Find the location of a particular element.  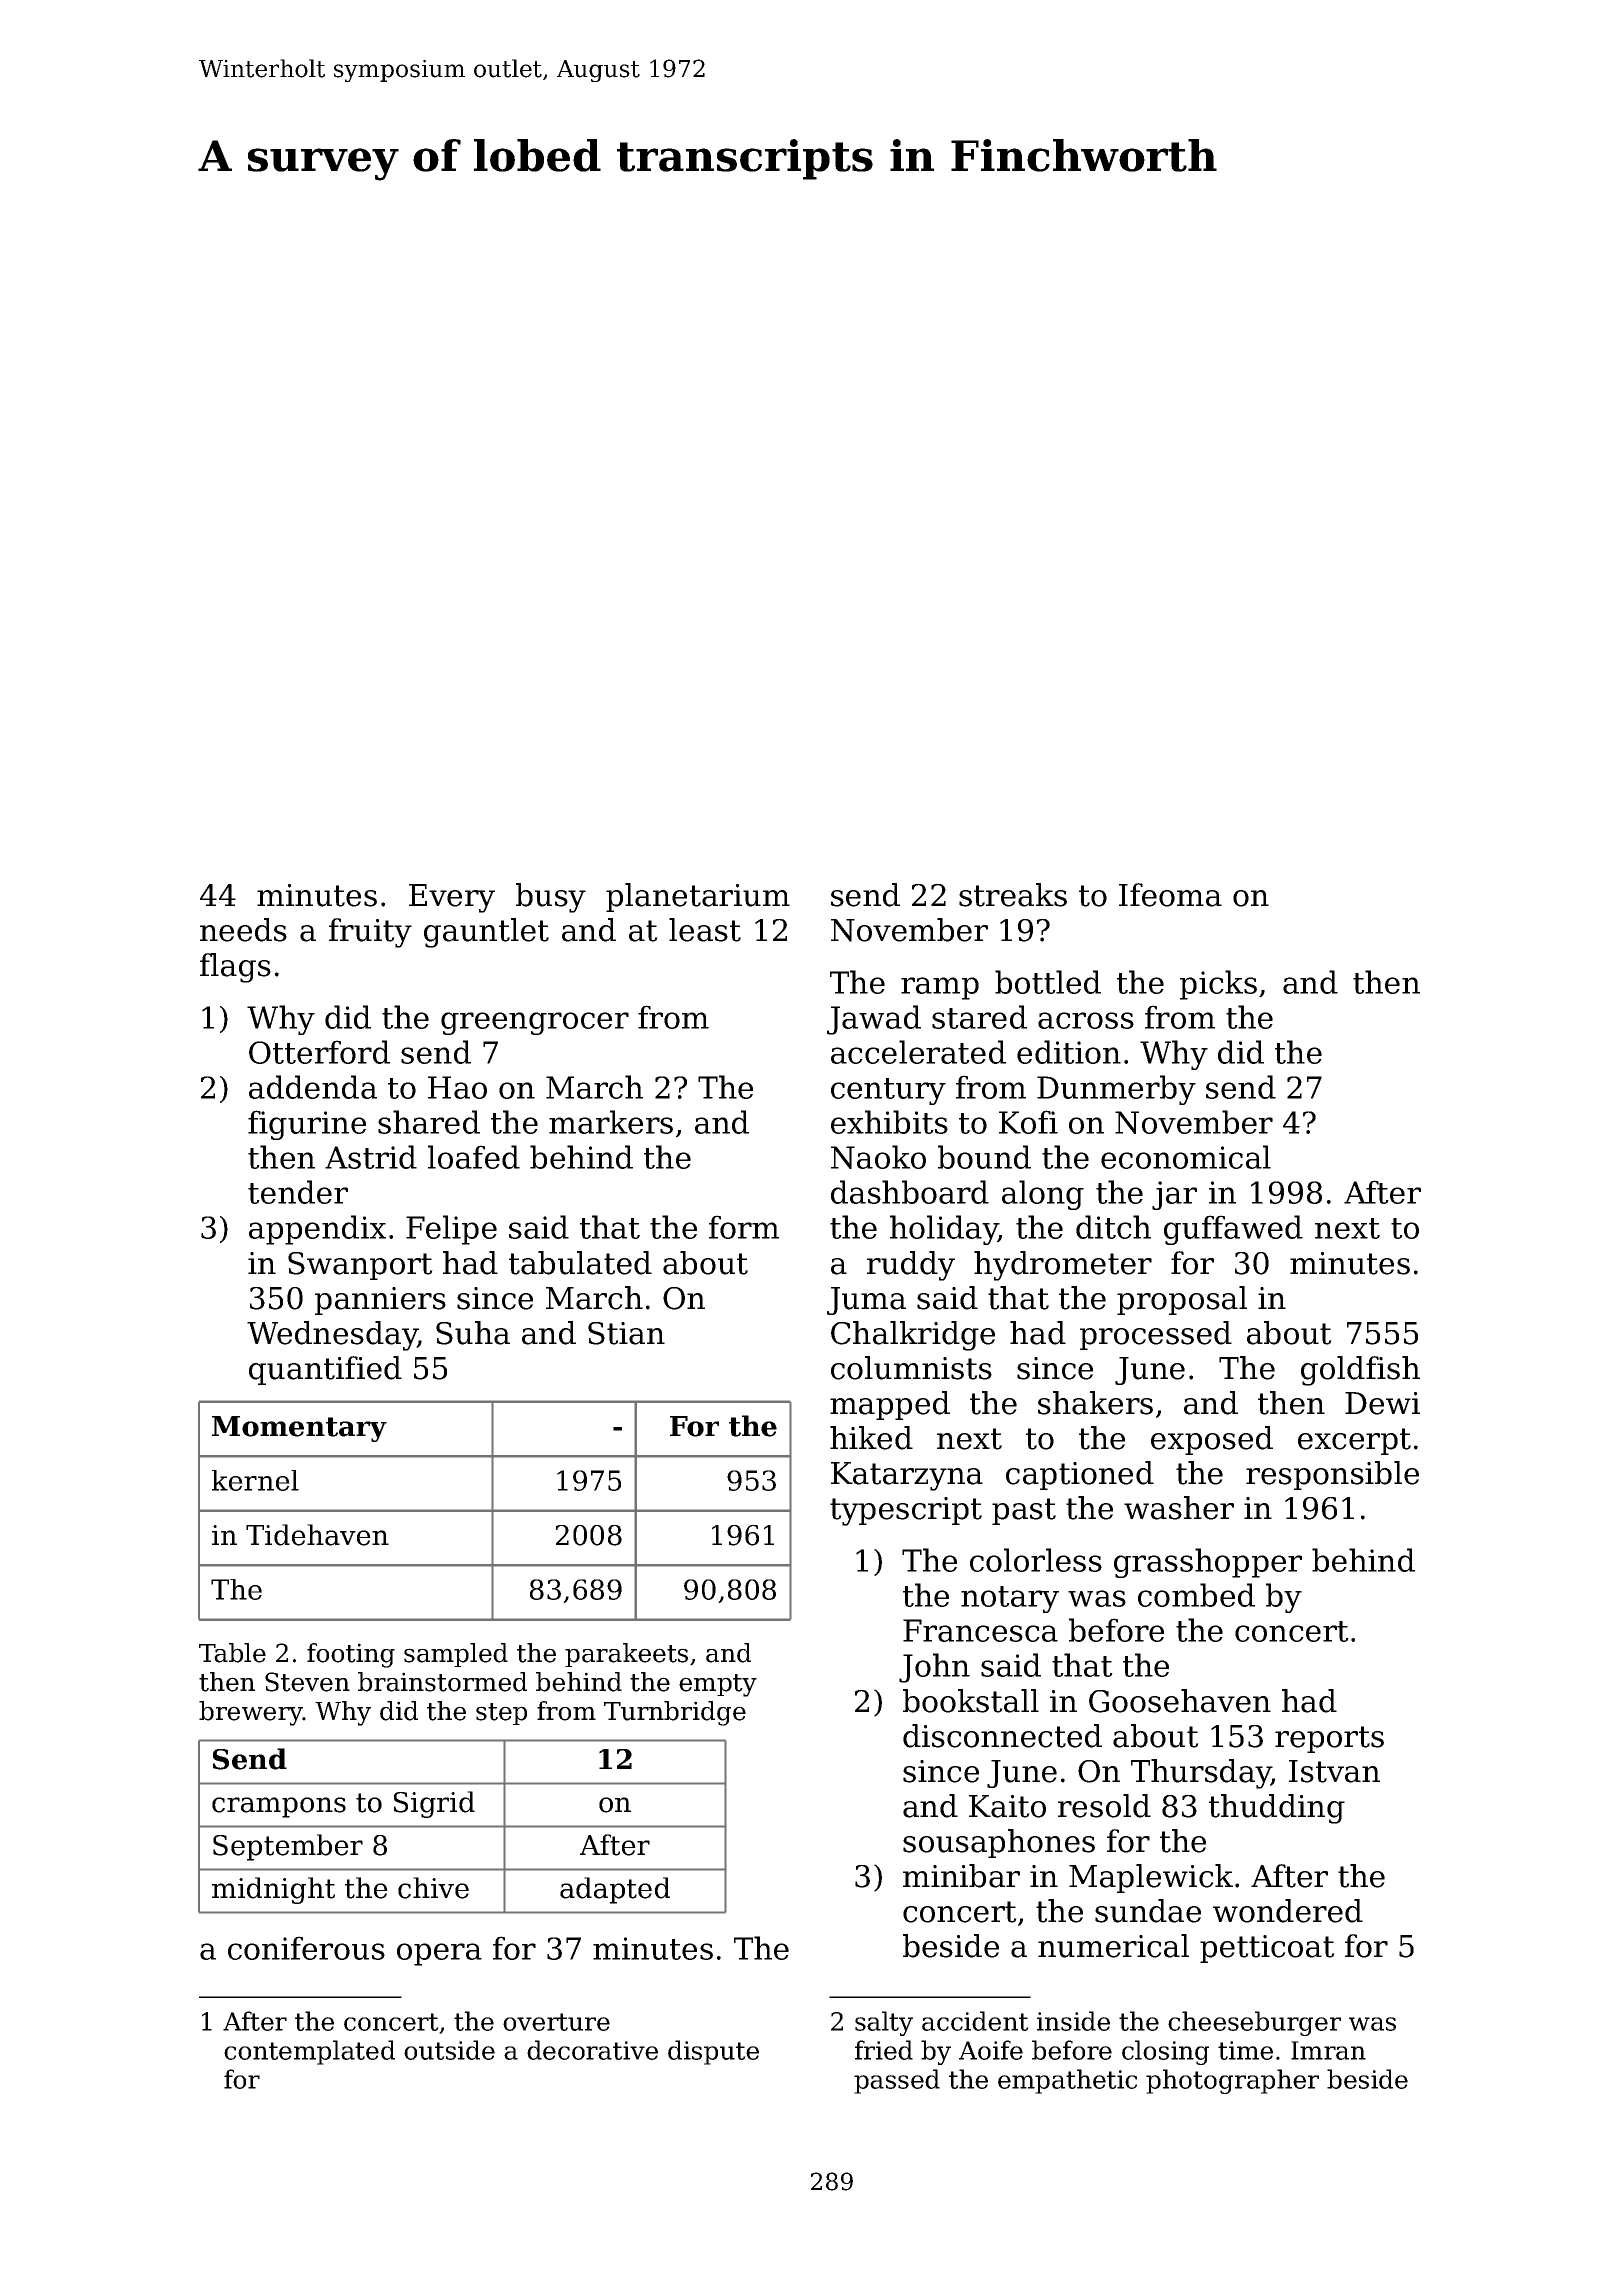

contemplated is located at coordinates (309, 2052).
